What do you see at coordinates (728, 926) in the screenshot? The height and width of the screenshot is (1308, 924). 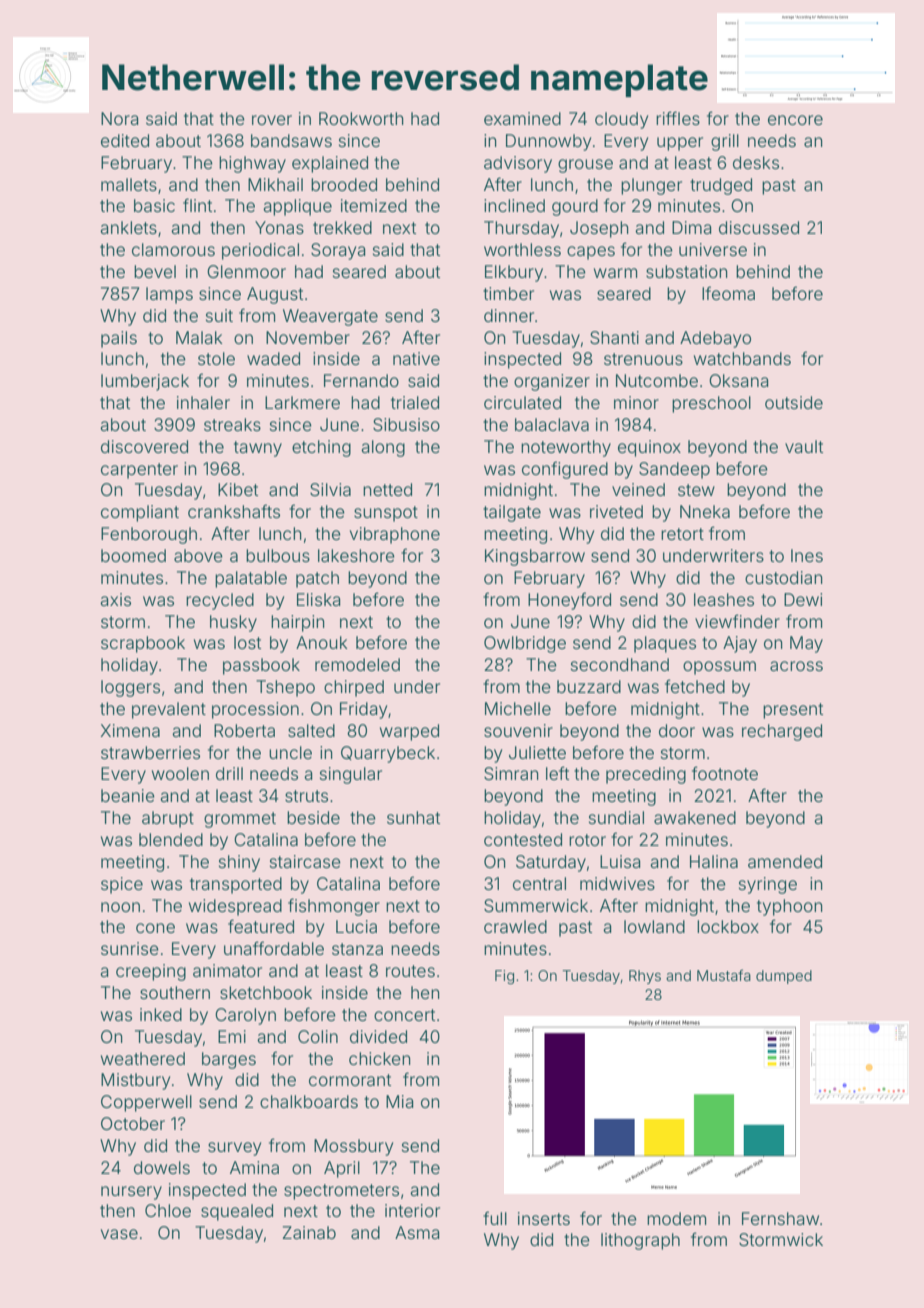 I see `lockbox` at bounding box center [728, 926].
